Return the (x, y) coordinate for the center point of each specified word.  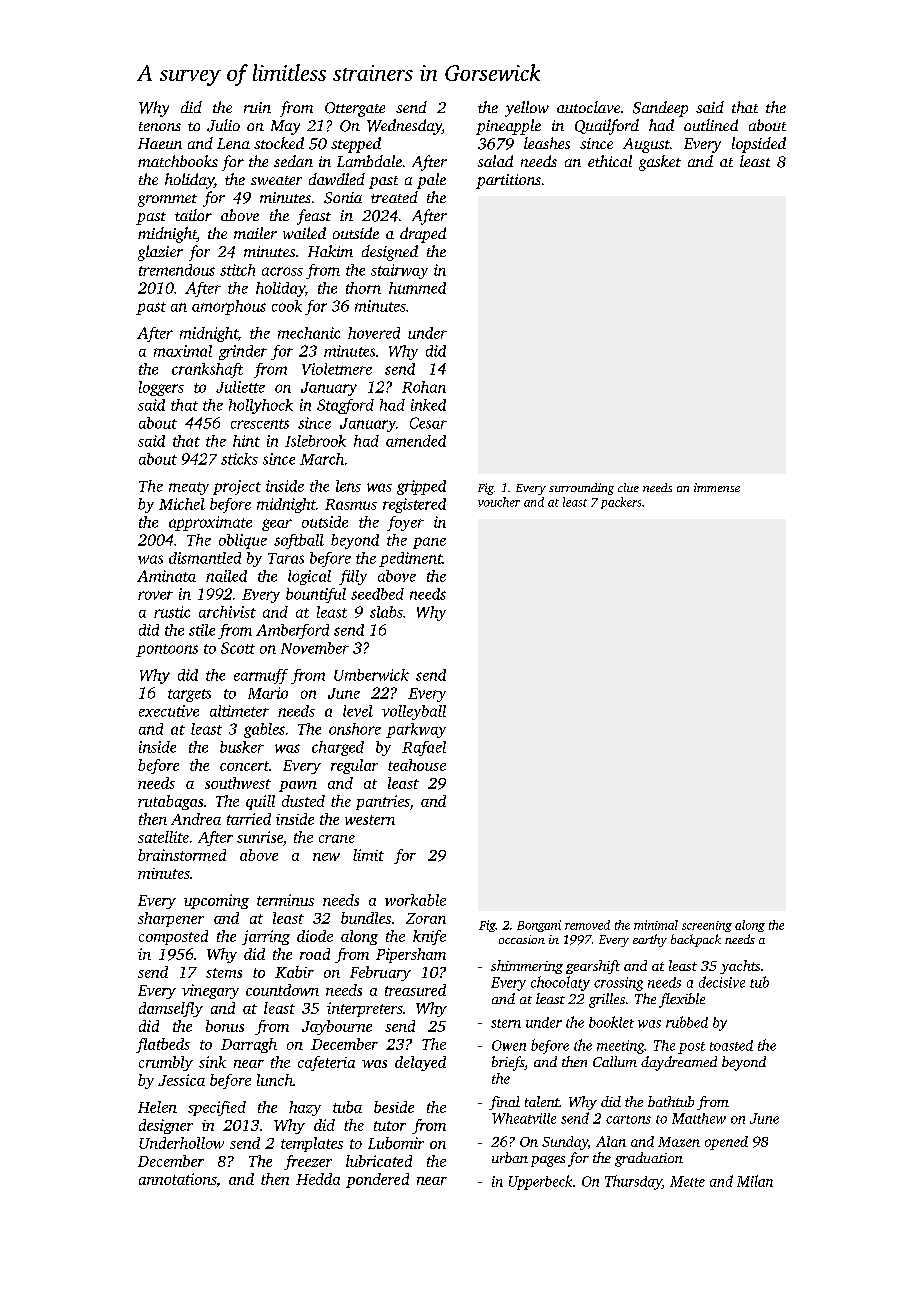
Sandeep (660, 109)
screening (707, 926)
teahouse (417, 765)
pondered (377, 1180)
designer (166, 1126)
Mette (687, 1181)
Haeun (160, 143)
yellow (527, 109)
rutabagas (170, 802)
